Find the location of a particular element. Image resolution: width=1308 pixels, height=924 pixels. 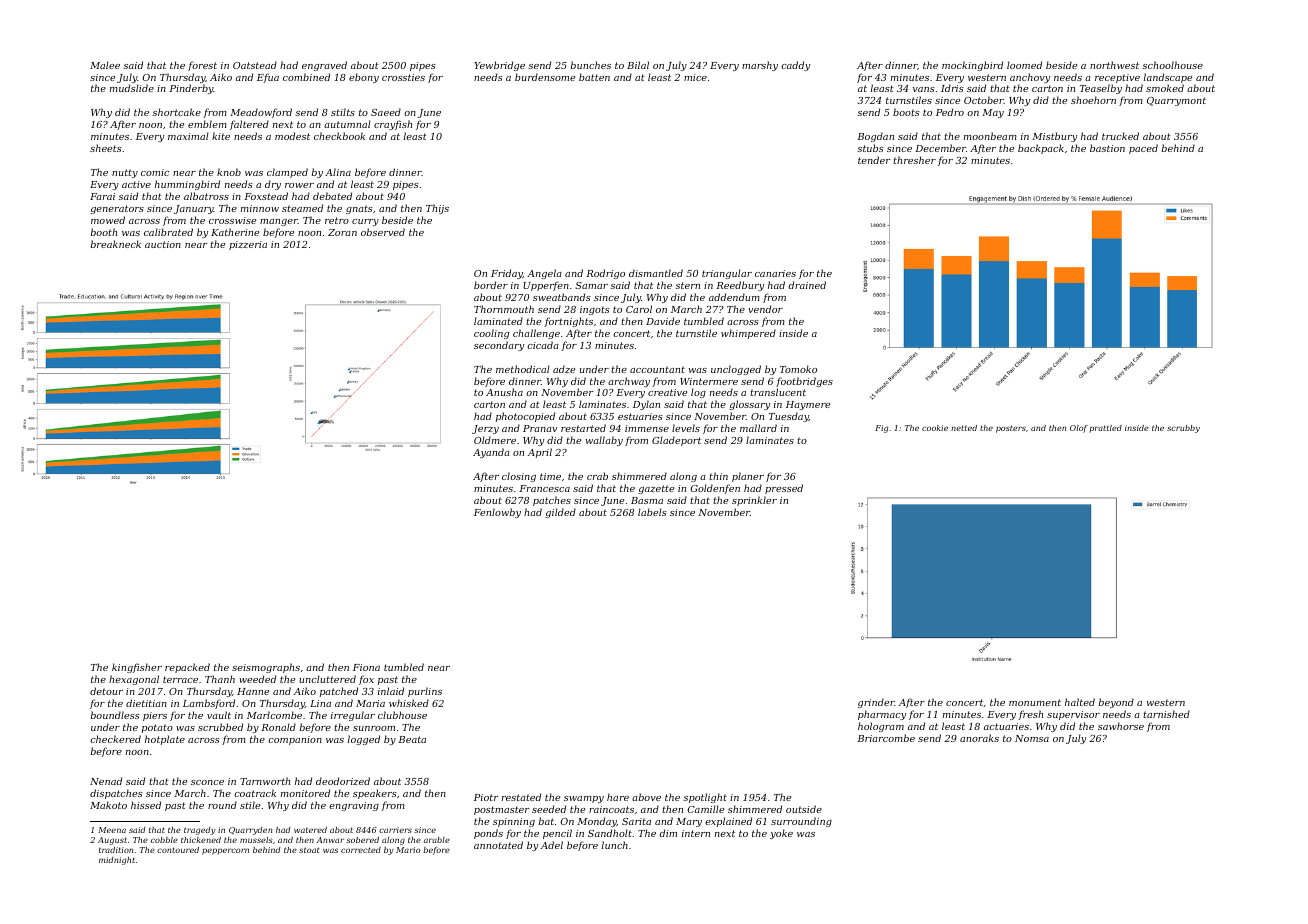

Beata is located at coordinates (412, 739).
